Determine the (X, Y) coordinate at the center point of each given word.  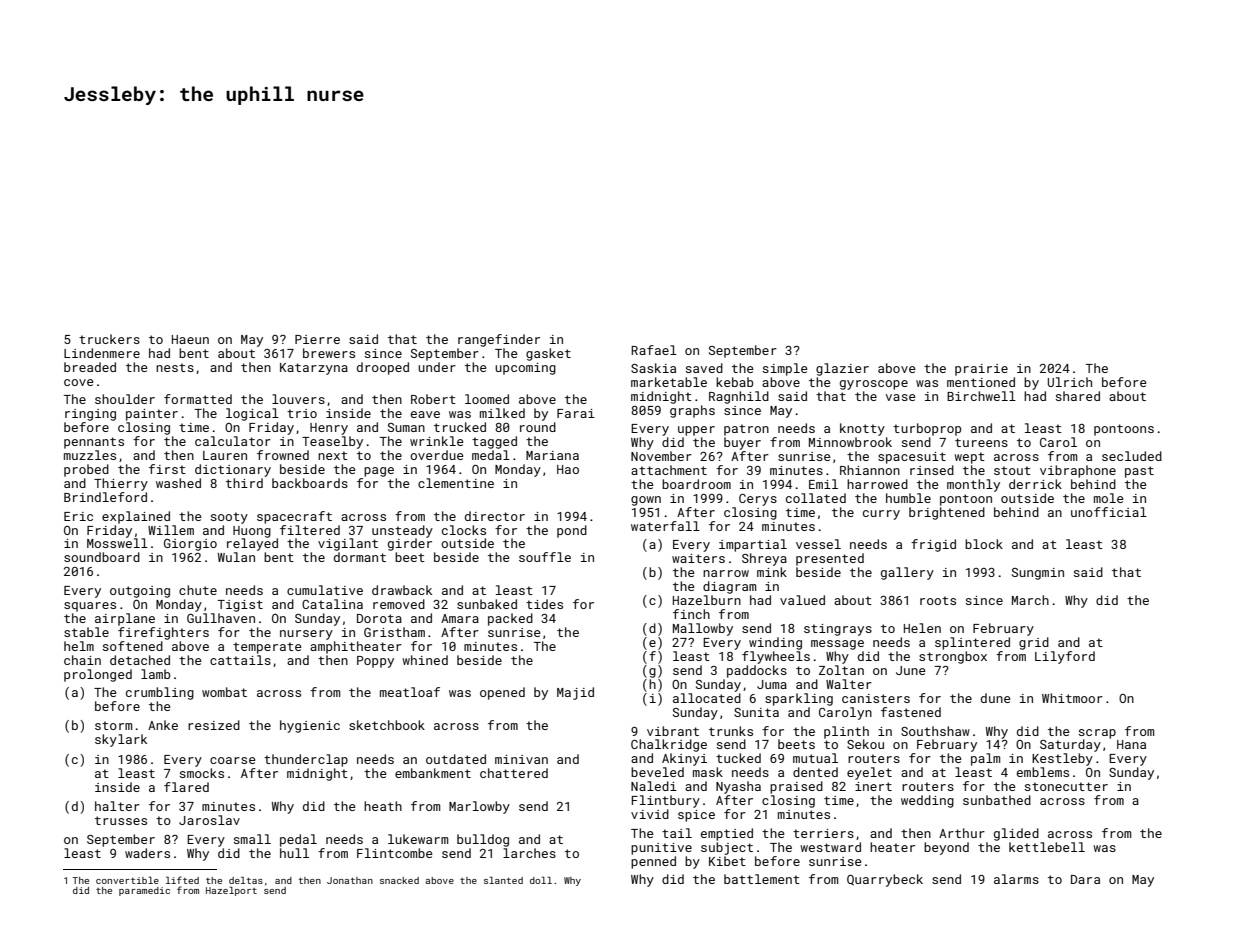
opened (502, 693)
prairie (981, 370)
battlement (762, 879)
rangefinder (499, 340)
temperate (267, 648)
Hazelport (231, 891)
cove (79, 382)
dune (996, 698)
